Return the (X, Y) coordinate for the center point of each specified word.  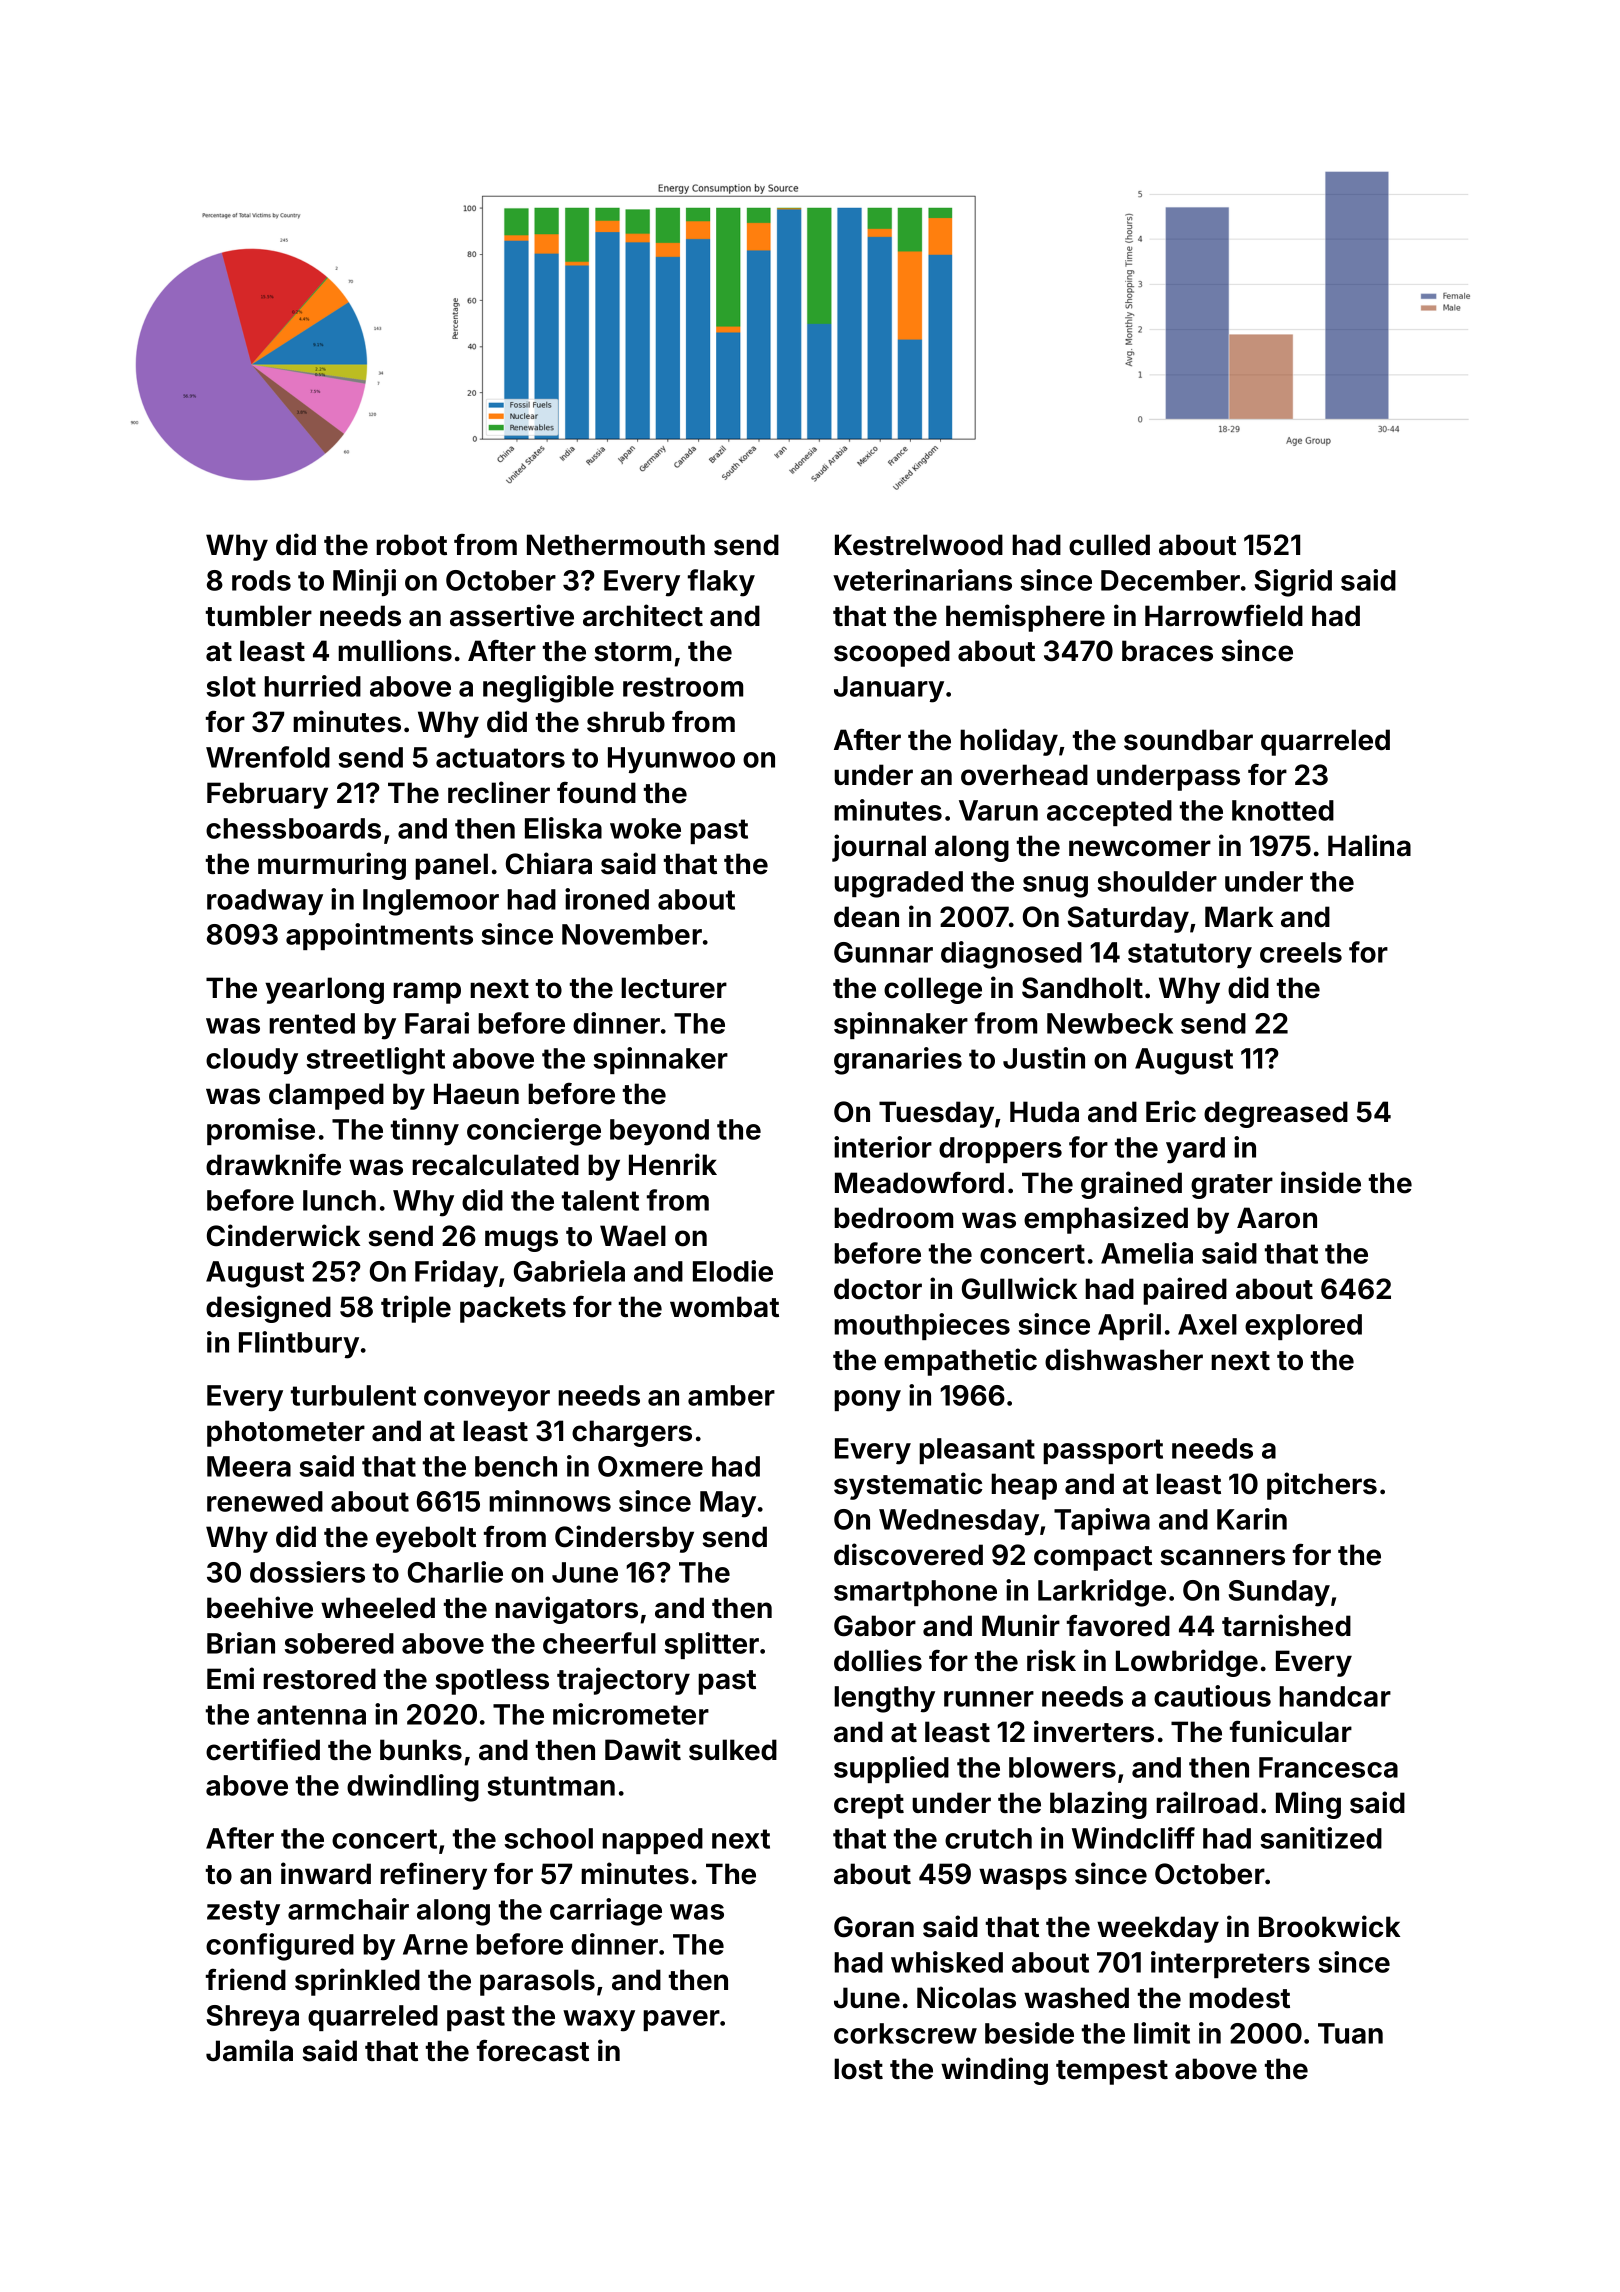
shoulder (1157, 881)
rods (261, 580)
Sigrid (1293, 583)
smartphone (915, 1593)
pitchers (1322, 1486)
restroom (683, 687)
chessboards (293, 828)
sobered (339, 1643)
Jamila (249, 2050)
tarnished (1286, 1625)
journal (879, 848)
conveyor (487, 1401)
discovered (908, 1554)
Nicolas (966, 1997)
